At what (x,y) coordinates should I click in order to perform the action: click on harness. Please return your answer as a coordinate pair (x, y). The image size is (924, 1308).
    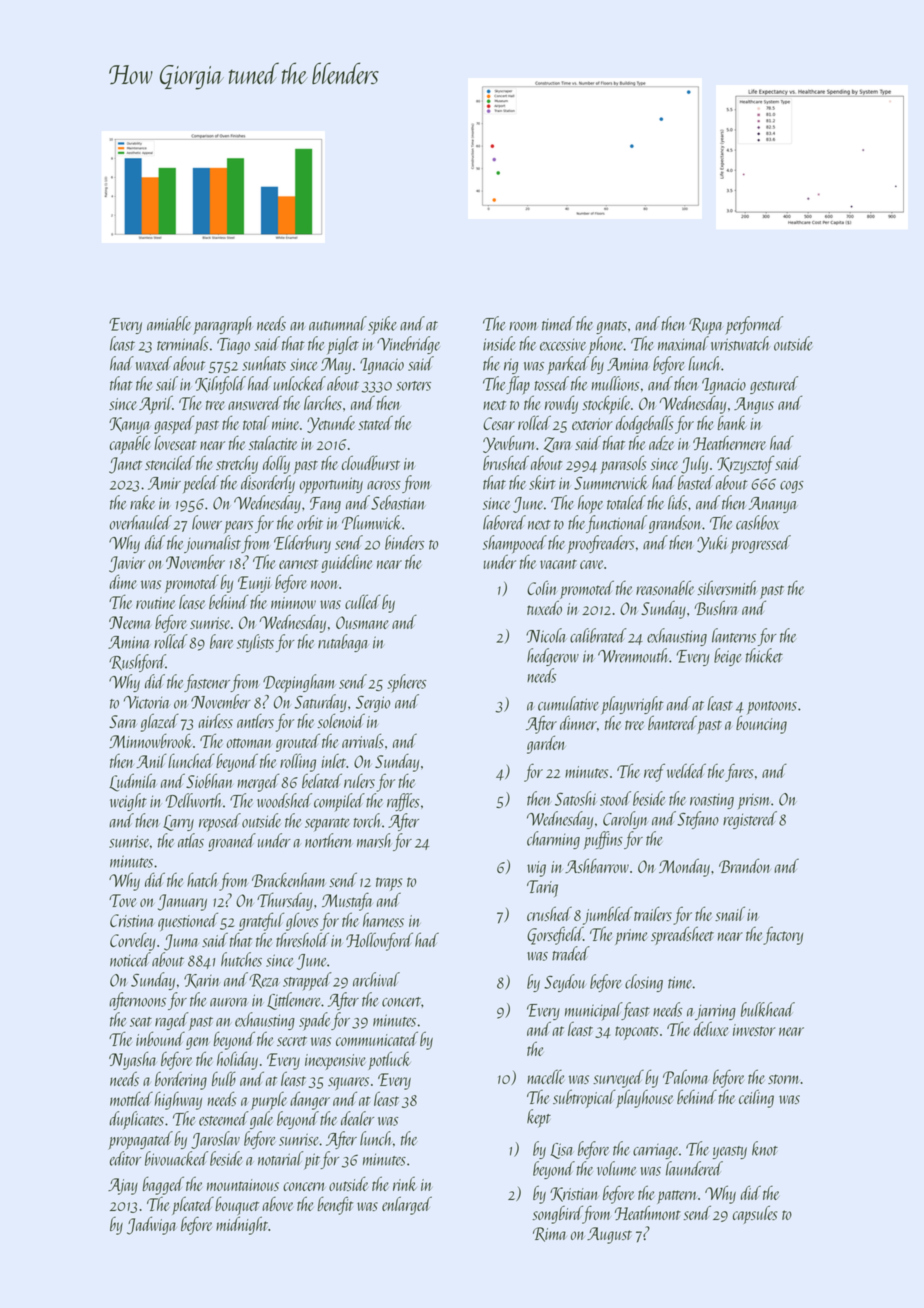
    Looking at the image, I should click on (383, 920).
